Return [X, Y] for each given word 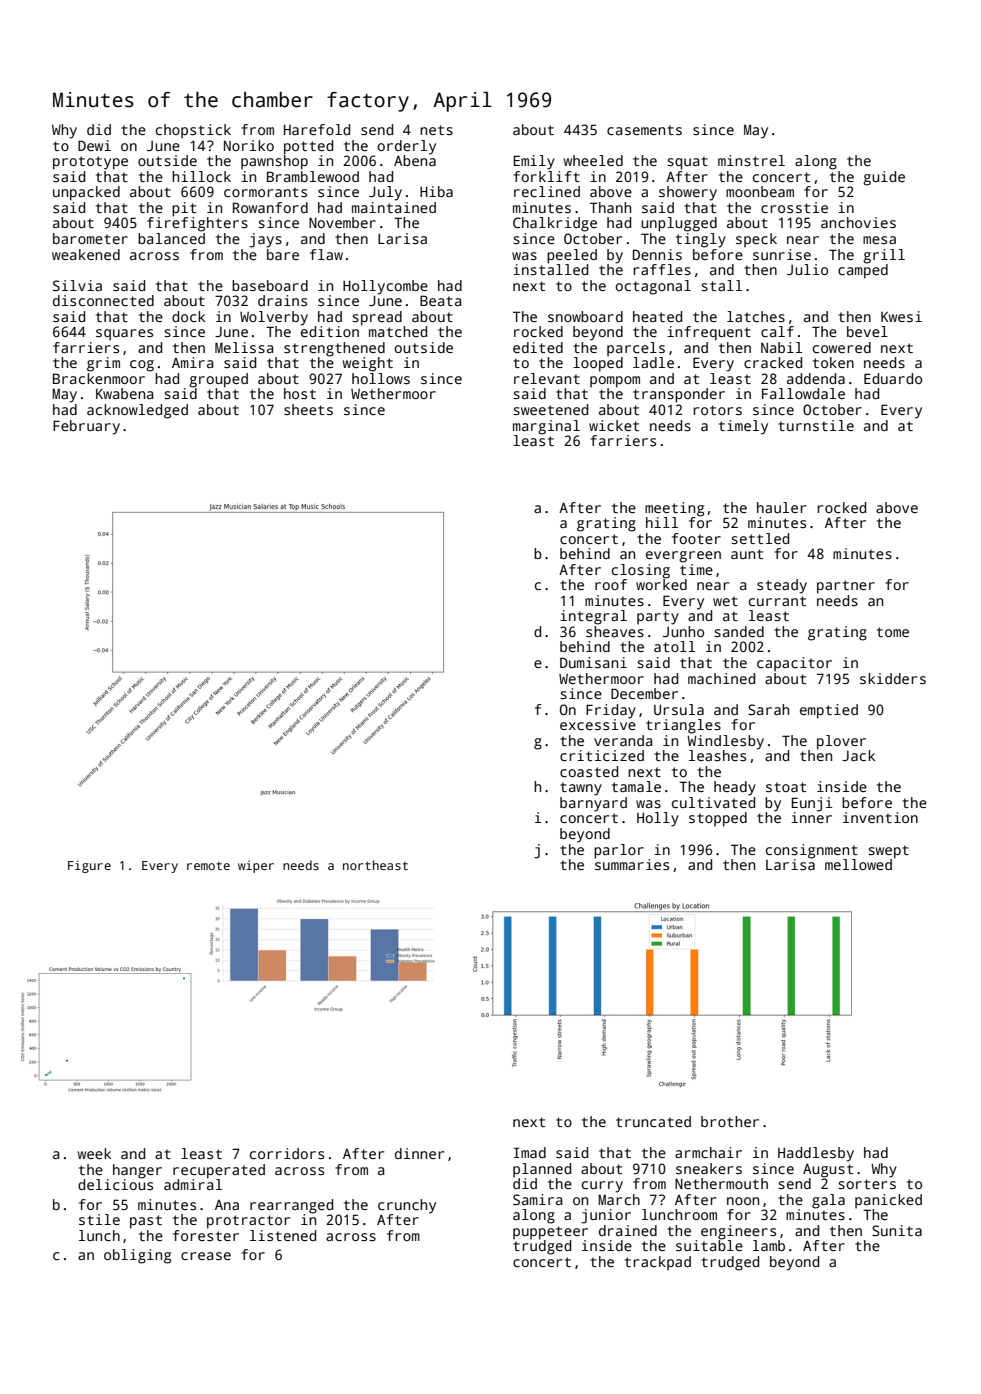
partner [846, 587]
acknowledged [137, 411]
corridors [287, 1153]
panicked [888, 1201]
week [94, 1153]
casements [644, 130]
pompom [615, 382]
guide [884, 178]
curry [602, 1187]
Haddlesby [816, 1154]
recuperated [219, 1171]
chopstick [193, 131]
